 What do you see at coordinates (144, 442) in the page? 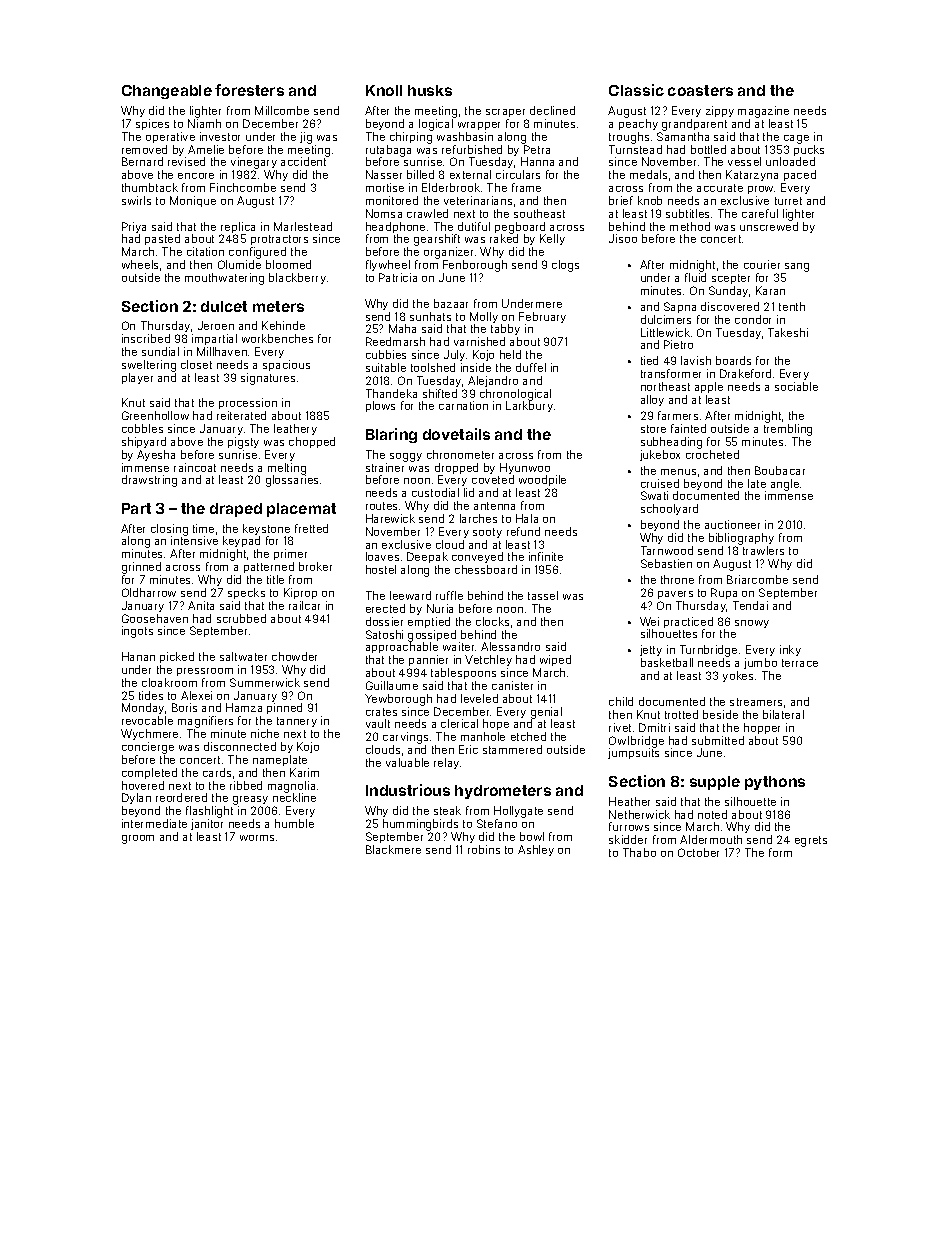
I see `shipyard` at bounding box center [144, 442].
